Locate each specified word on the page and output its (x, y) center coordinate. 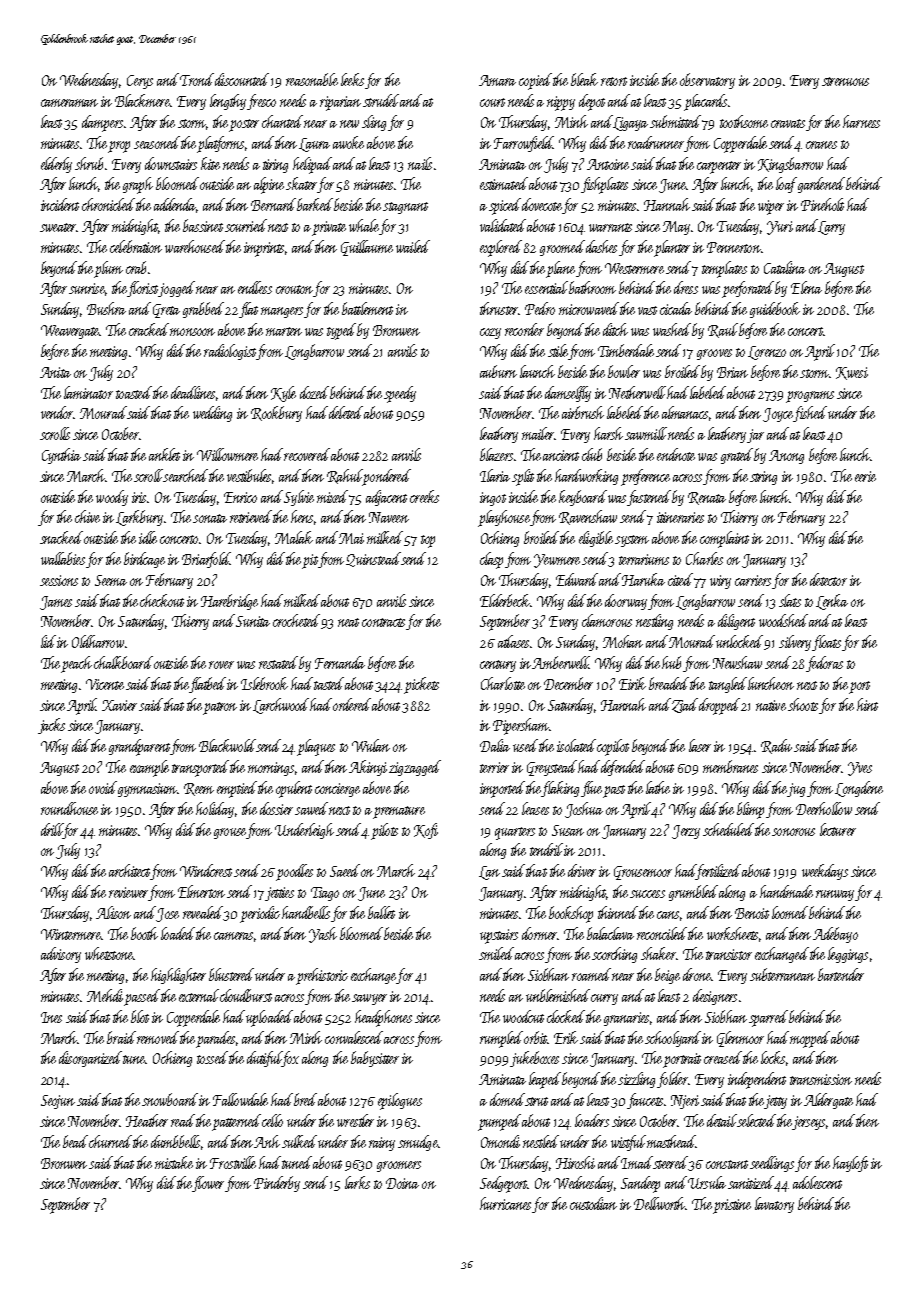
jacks (51, 726)
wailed (413, 246)
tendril (546, 849)
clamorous (607, 620)
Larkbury (139, 518)
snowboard (170, 1099)
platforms (220, 144)
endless (255, 287)
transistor (729, 954)
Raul (723, 330)
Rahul (345, 477)
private (329, 228)
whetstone (109, 953)
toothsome (744, 121)
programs (810, 397)
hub (671, 662)
